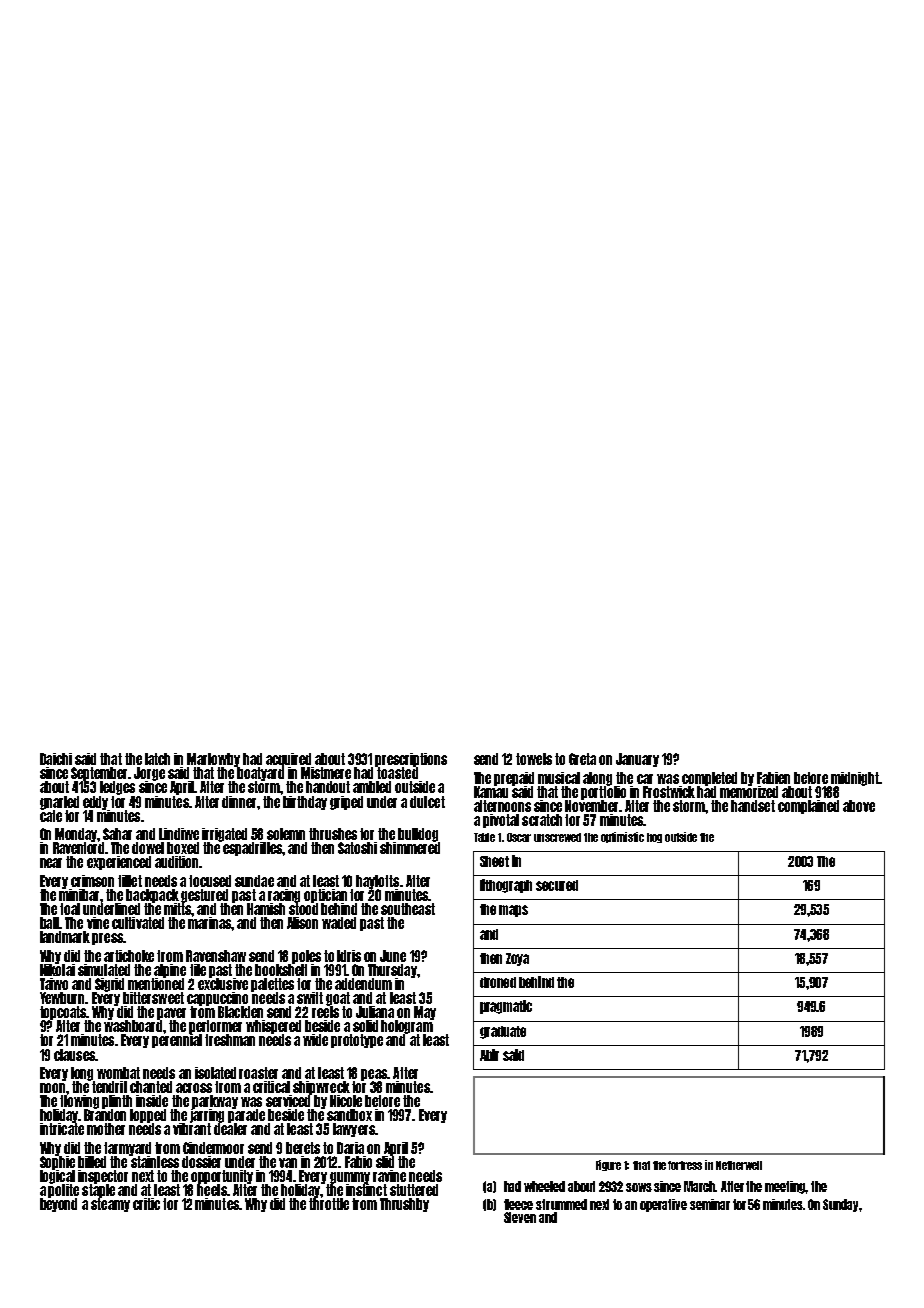 Image resolution: width=924 pixels, height=1308 pixels. I want to click on mother, so click(106, 1129).
